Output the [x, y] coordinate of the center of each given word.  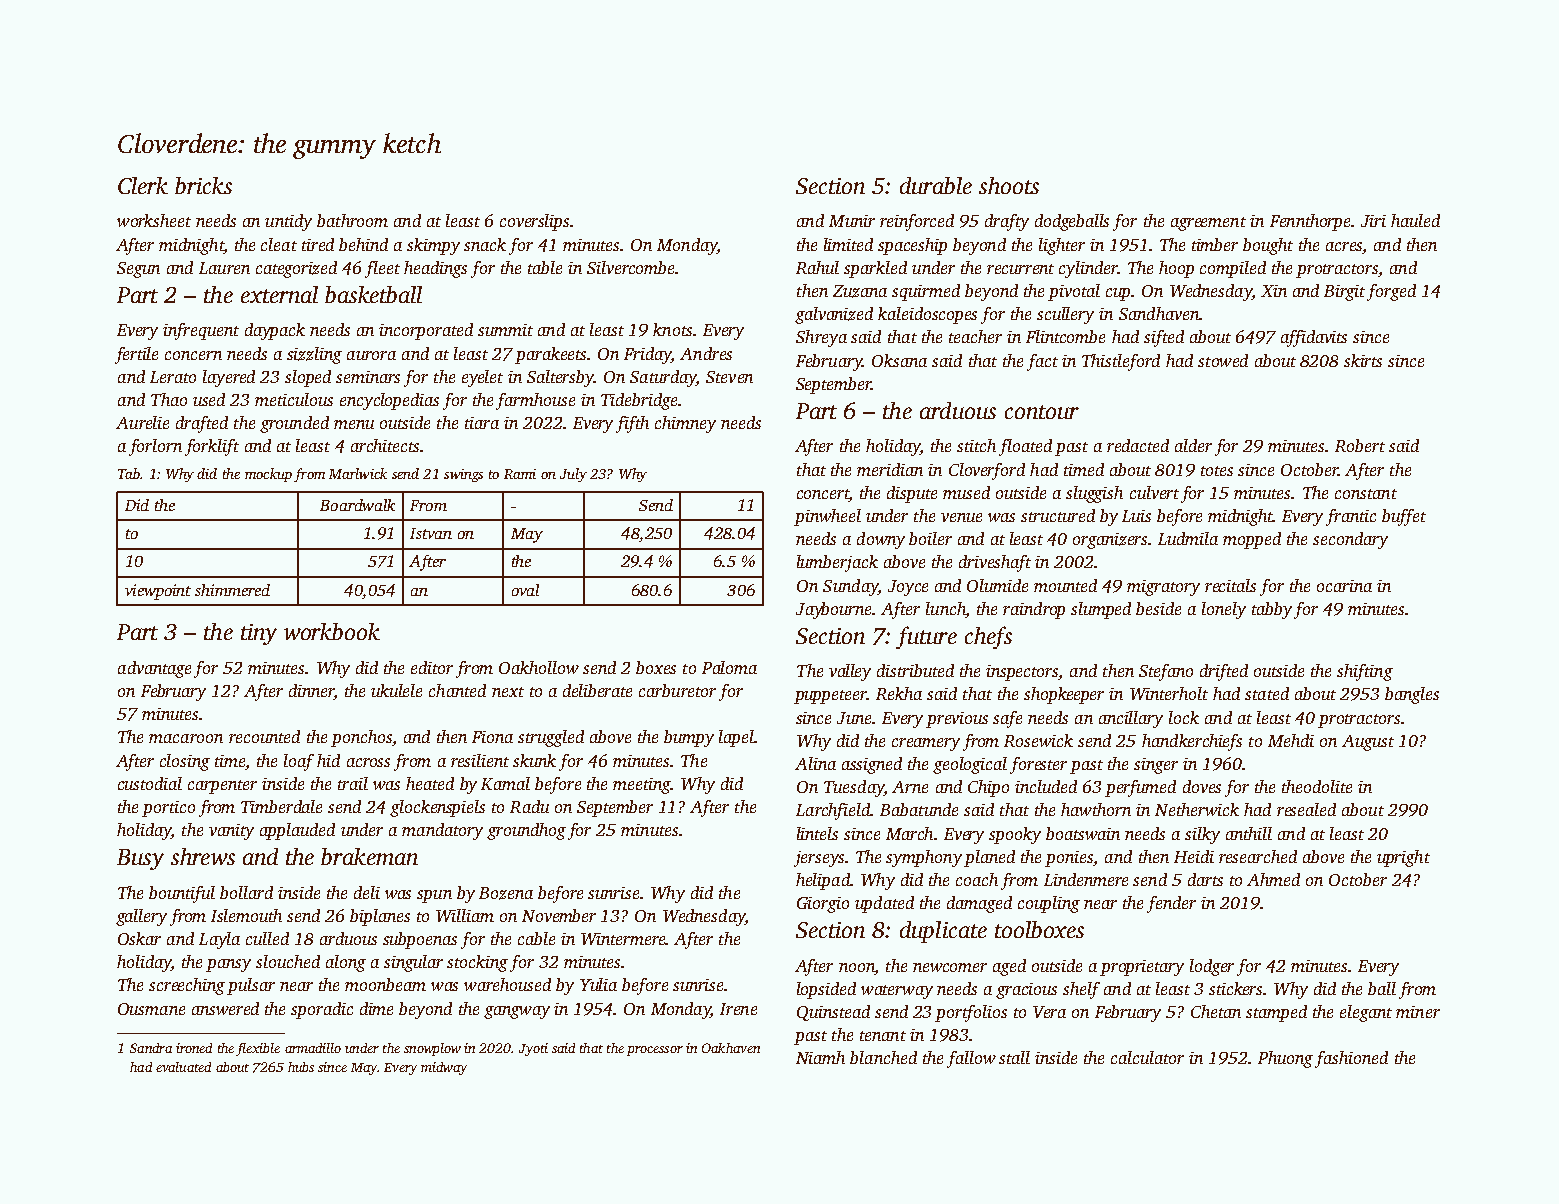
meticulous [294, 399]
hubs [301, 1067]
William [465, 915]
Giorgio [823, 905]
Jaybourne [834, 610]
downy [881, 540]
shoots [1009, 185]
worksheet [154, 220]
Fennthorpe [1311, 222]
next [508, 692]
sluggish [1094, 494]
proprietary [1142, 968]
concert [823, 494]
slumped [1101, 610]
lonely [1224, 610]
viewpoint [158, 592]
